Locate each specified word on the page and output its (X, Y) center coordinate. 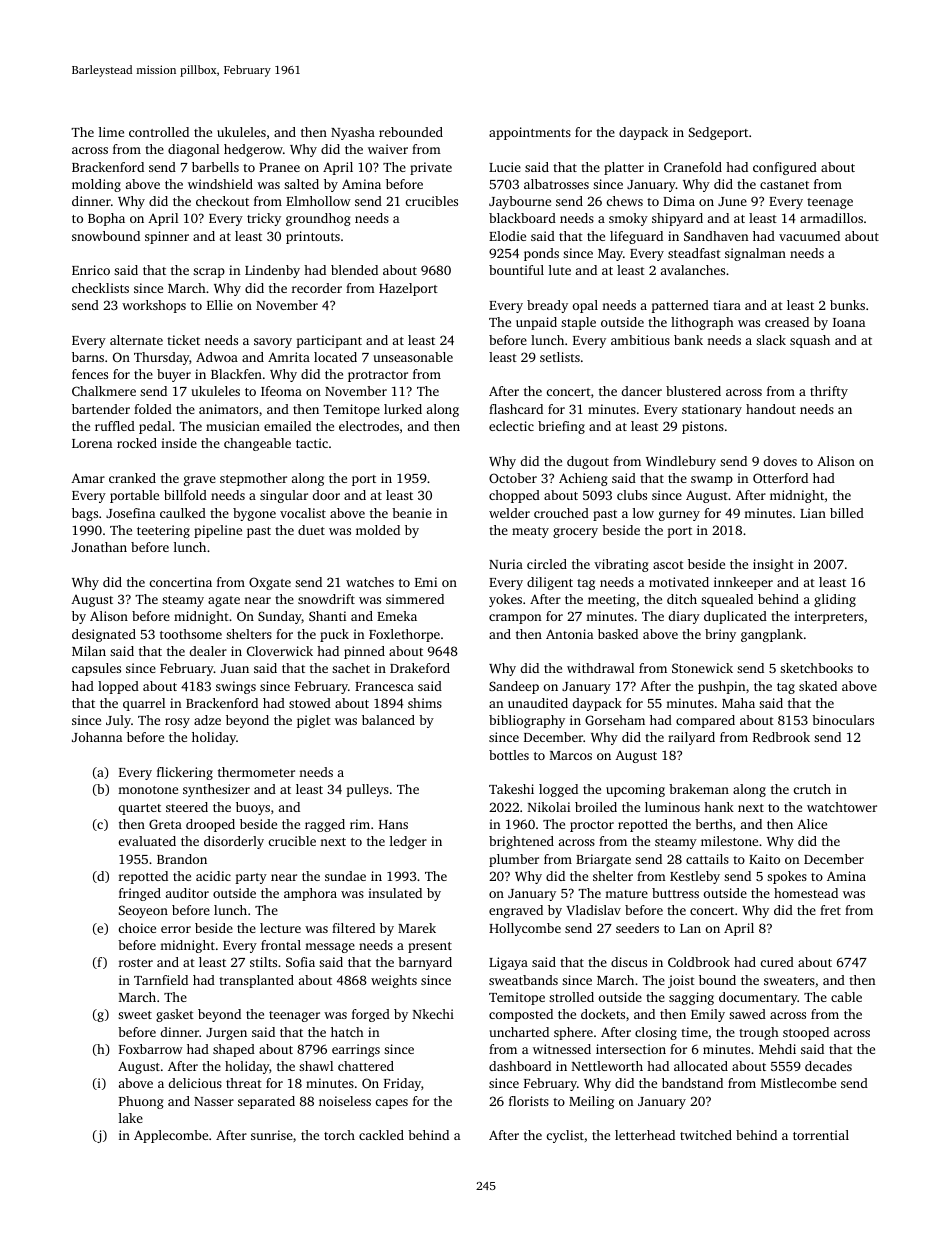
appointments (530, 133)
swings (236, 687)
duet (311, 530)
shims (425, 703)
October (513, 478)
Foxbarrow (151, 1049)
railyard (691, 738)
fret (830, 910)
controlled (159, 132)
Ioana (849, 322)
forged (371, 1015)
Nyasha (353, 133)
